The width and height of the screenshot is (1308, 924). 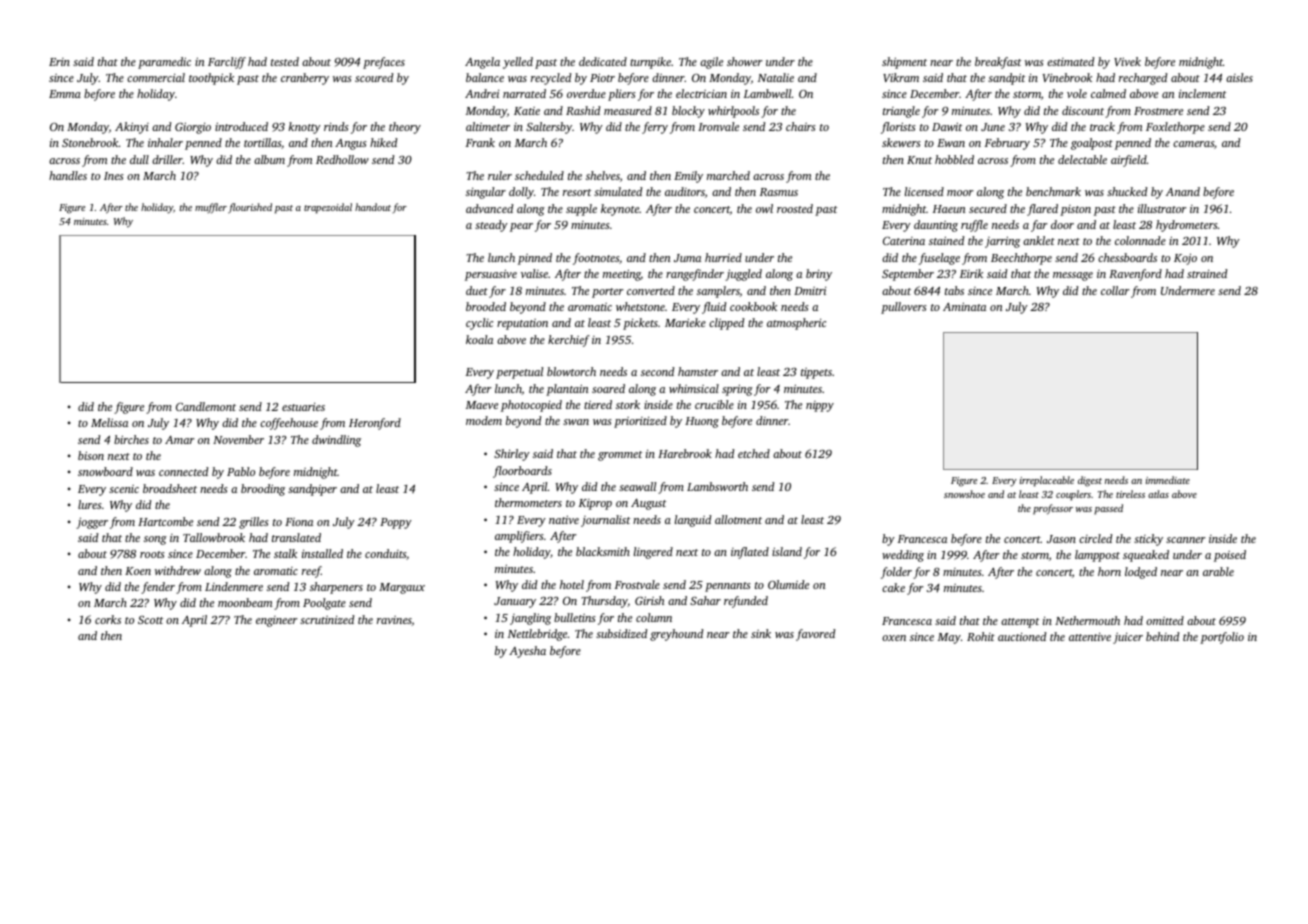 What do you see at coordinates (528, 502) in the screenshot?
I see `thermometers` at bounding box center [528, 502].
